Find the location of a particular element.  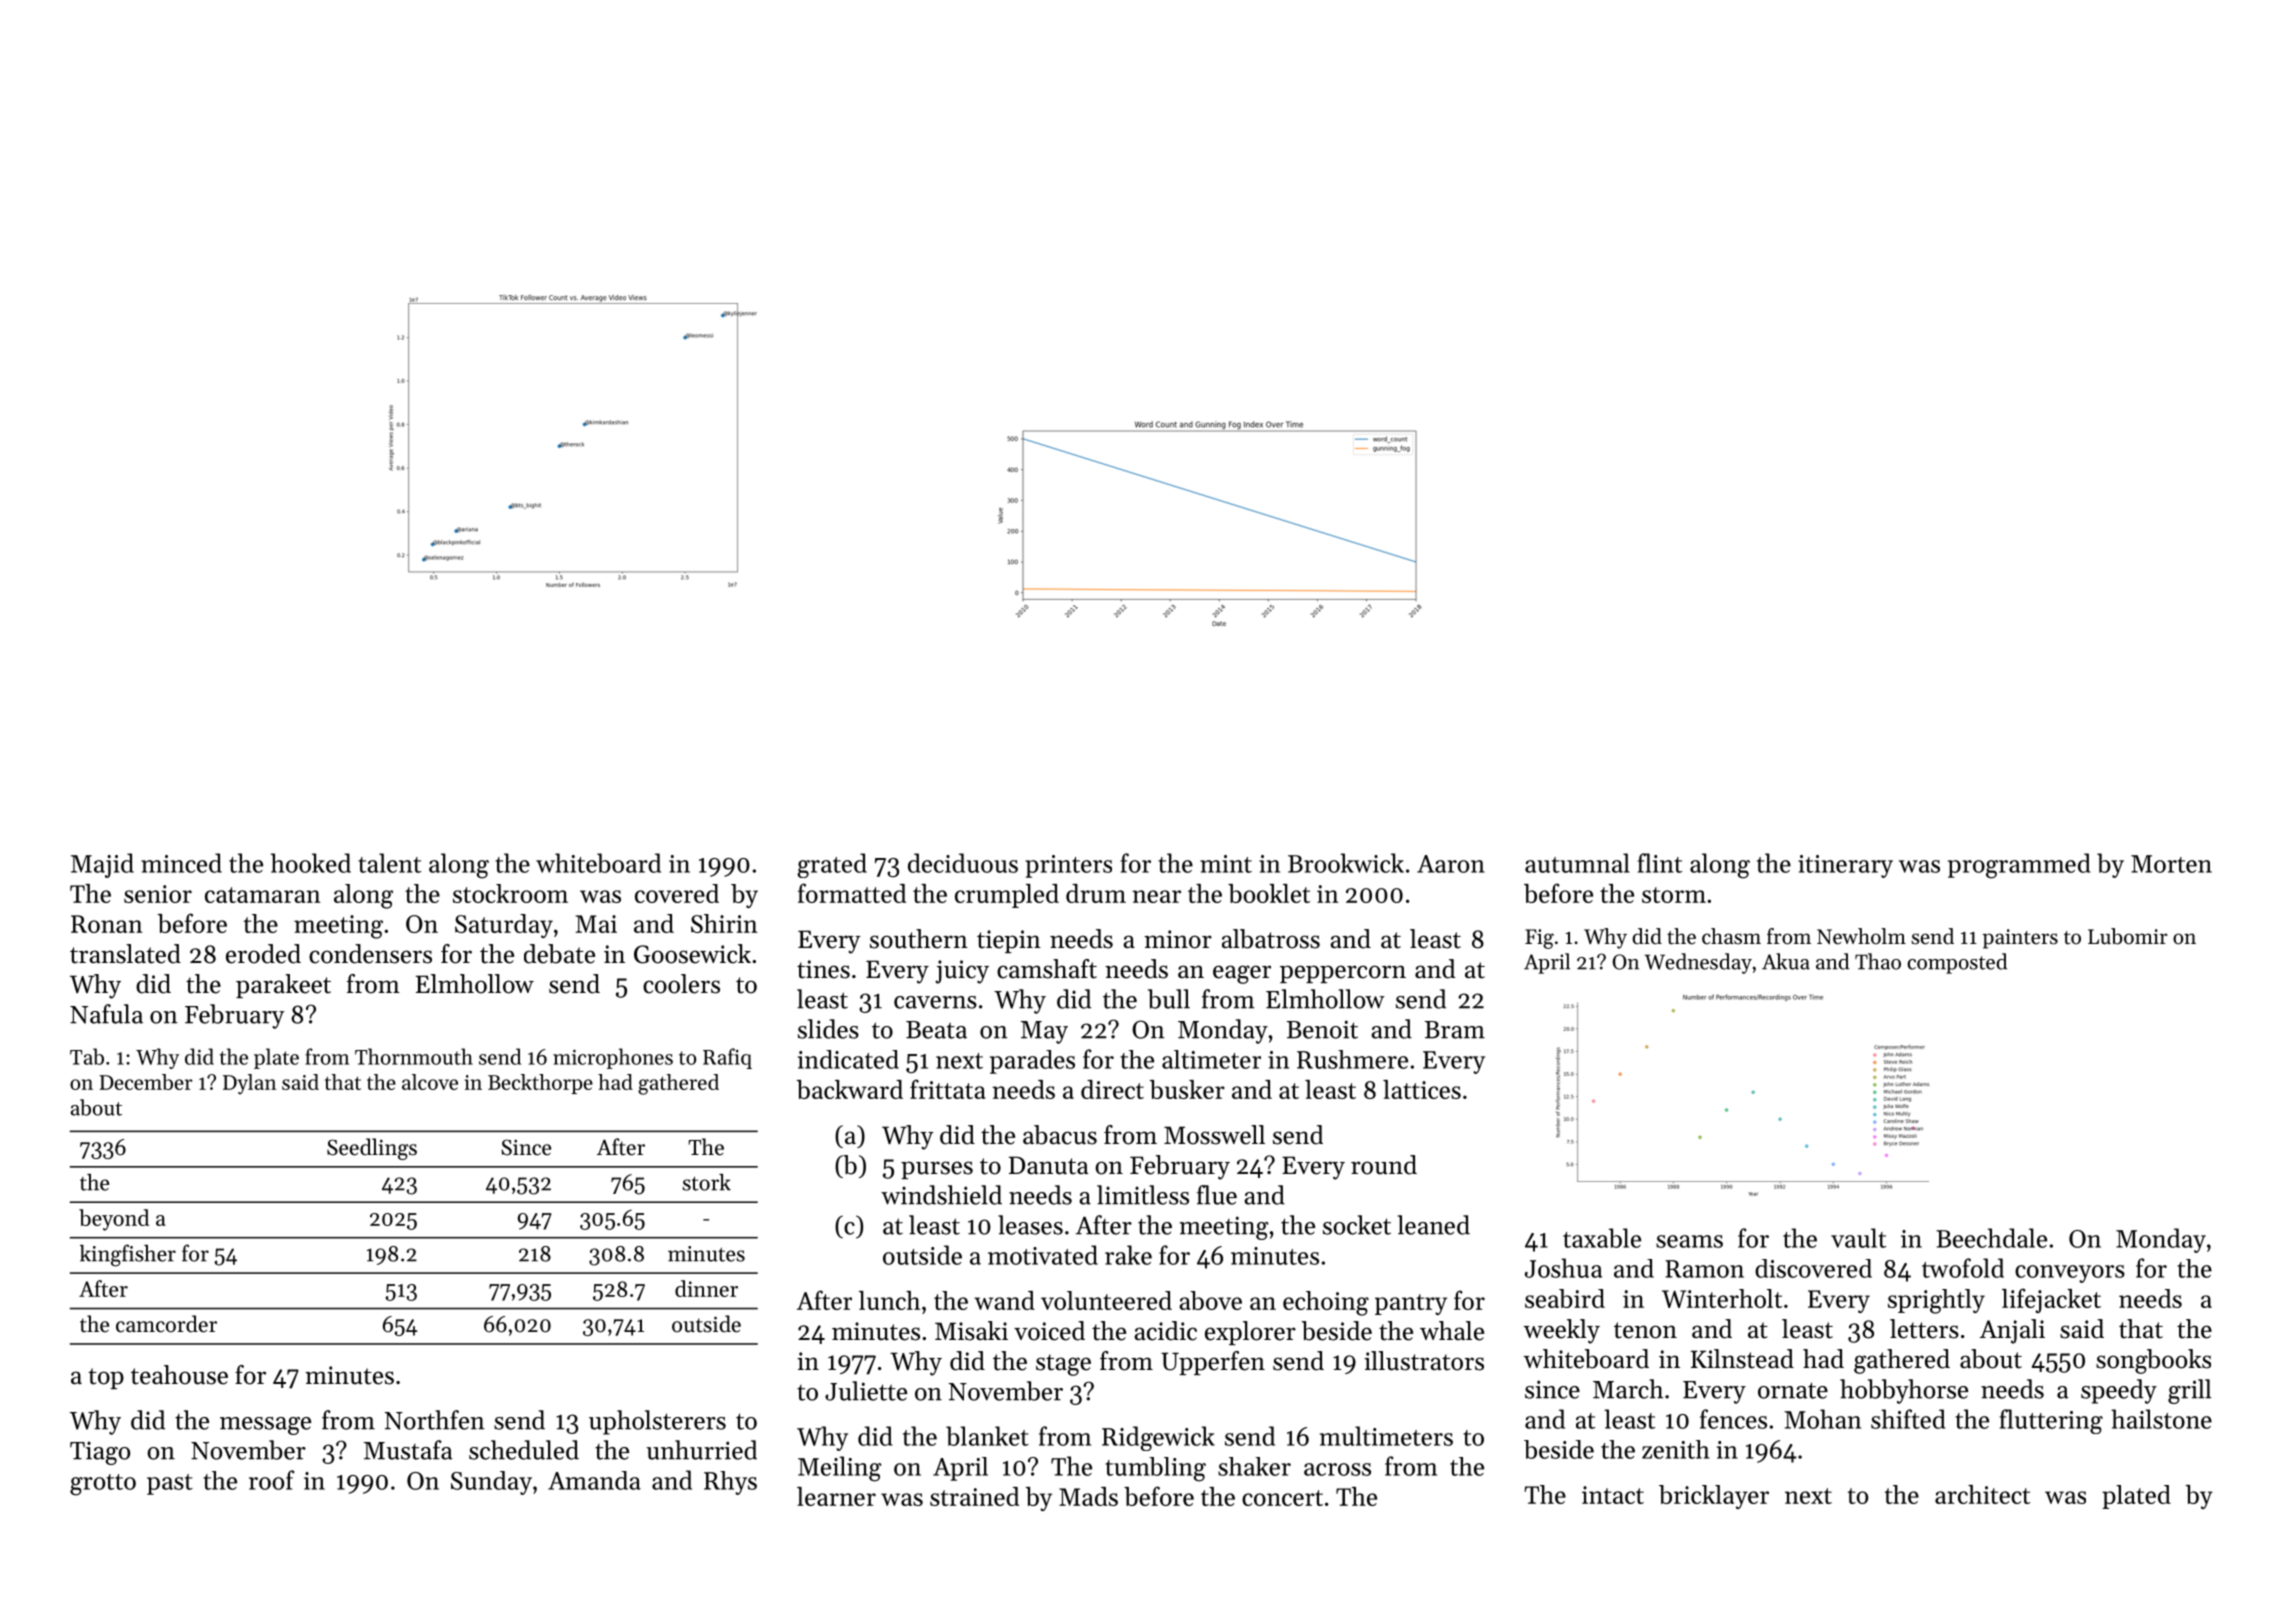

stork is located at coordinates (706, 1182).
